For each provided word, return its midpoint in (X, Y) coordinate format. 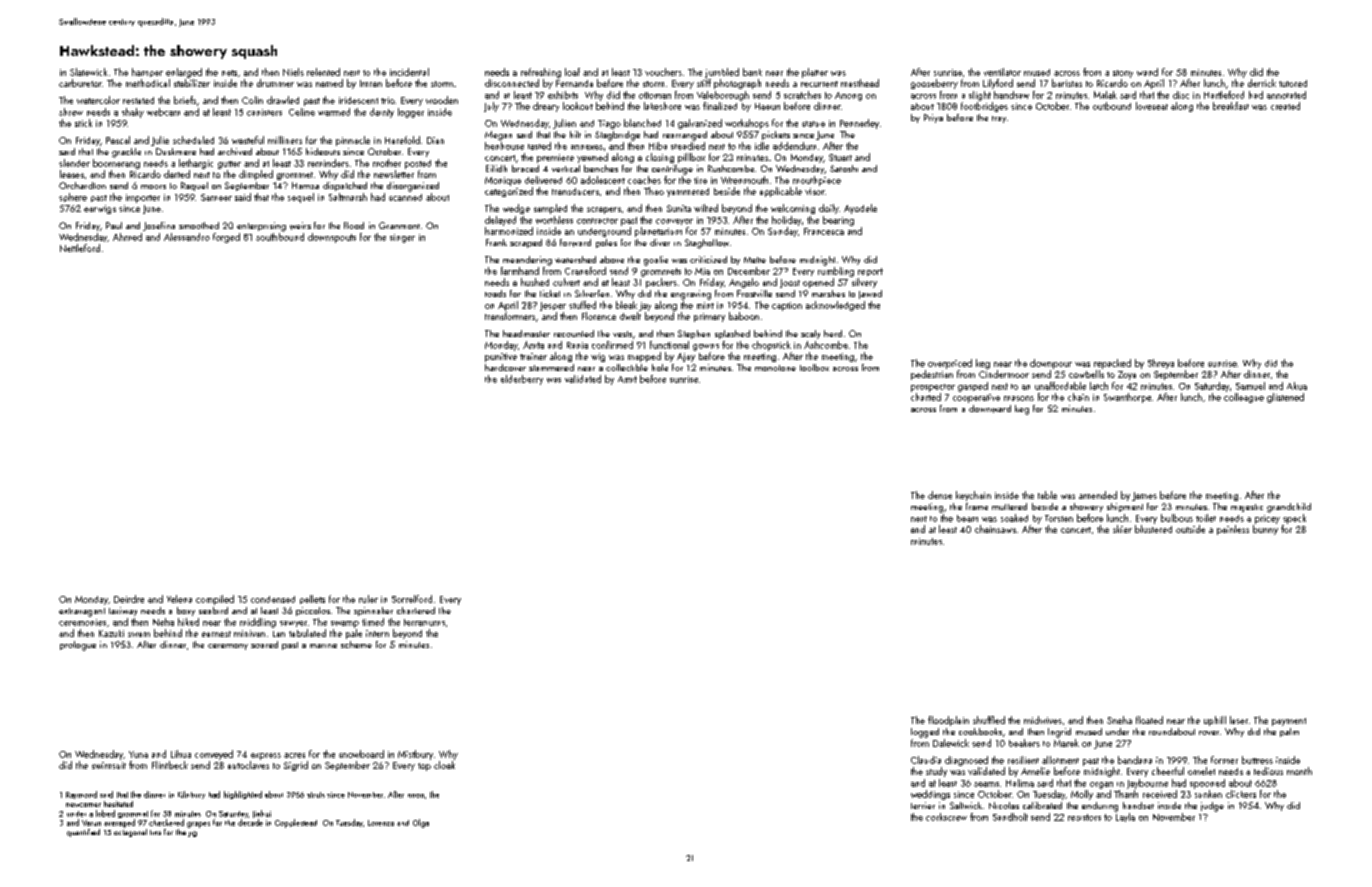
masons (1019, 398)
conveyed (214, 755)
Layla (1125, 817)
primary (709, 317)
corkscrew (946, 817)
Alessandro (187, 237)
